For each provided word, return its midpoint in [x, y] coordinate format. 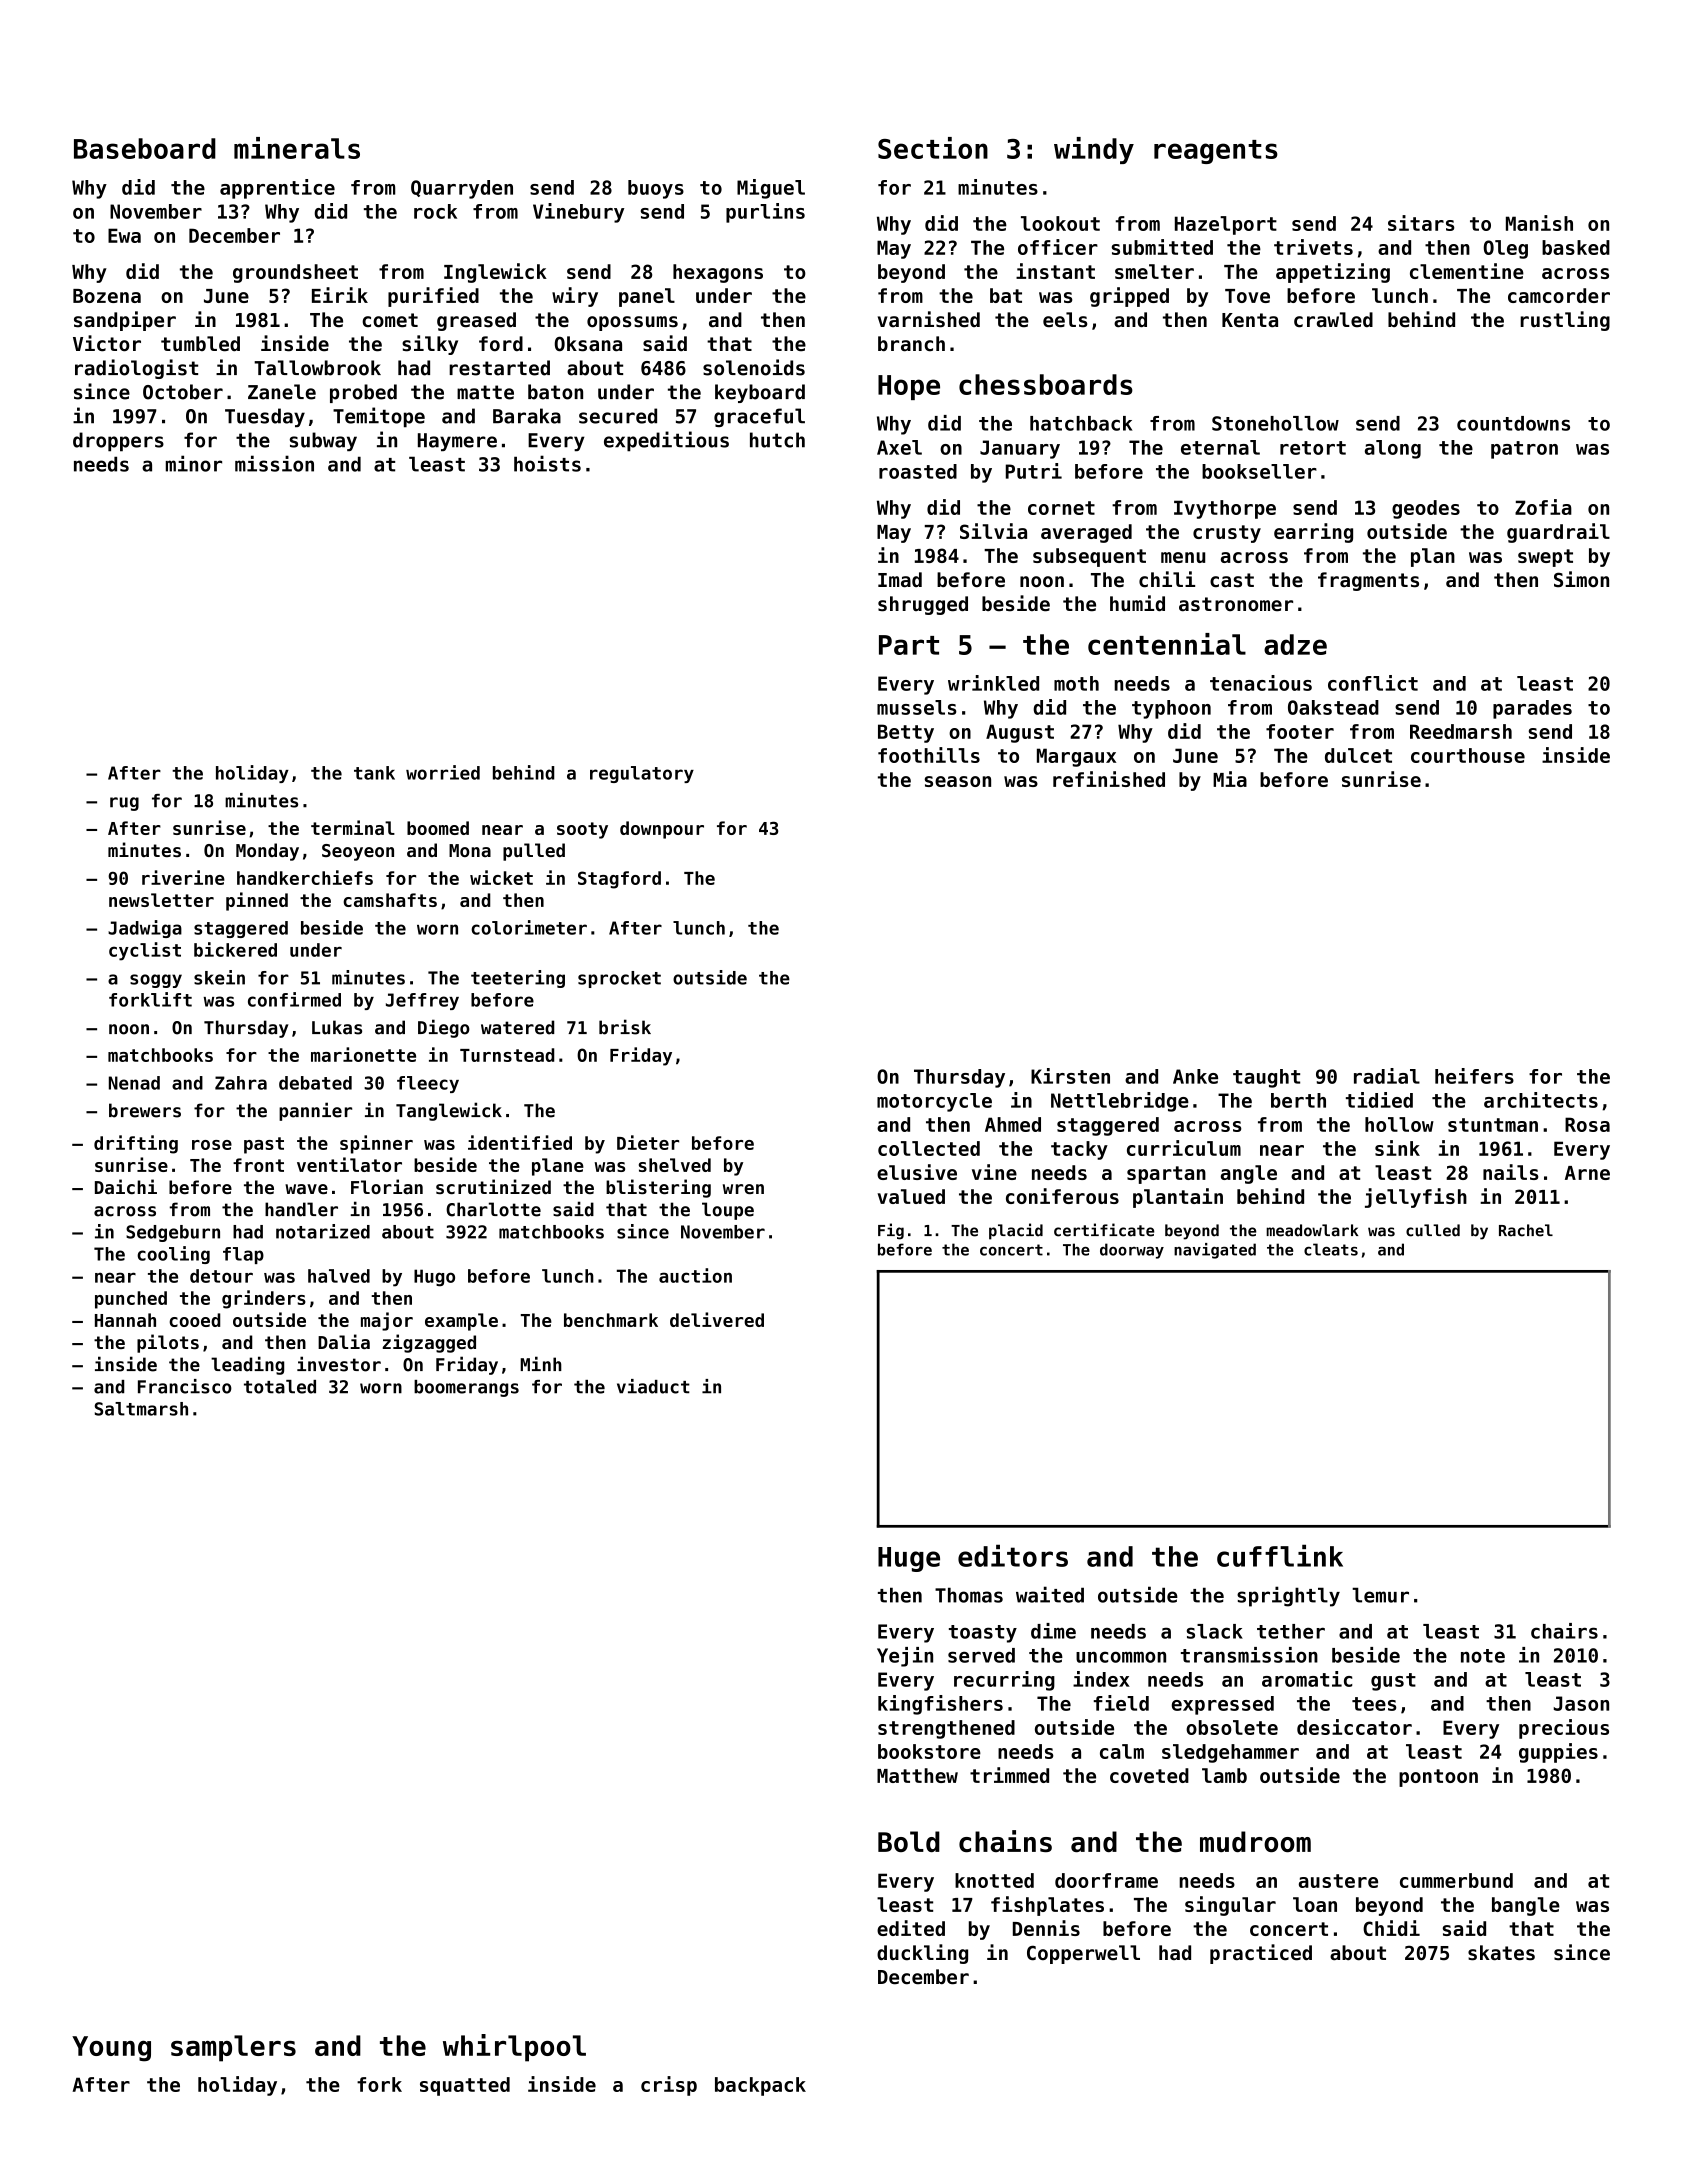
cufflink [1280, 1555]
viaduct [653, 1386]
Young [111, 2049]
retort [1313, 448]
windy [1094, 150]
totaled [280, 1387]
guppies [1558, 1753]
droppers [118, 442]
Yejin [905, 1657]
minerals [297, 148]
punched [131, 1300]
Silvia [993, 531]
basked [1576, 247]
